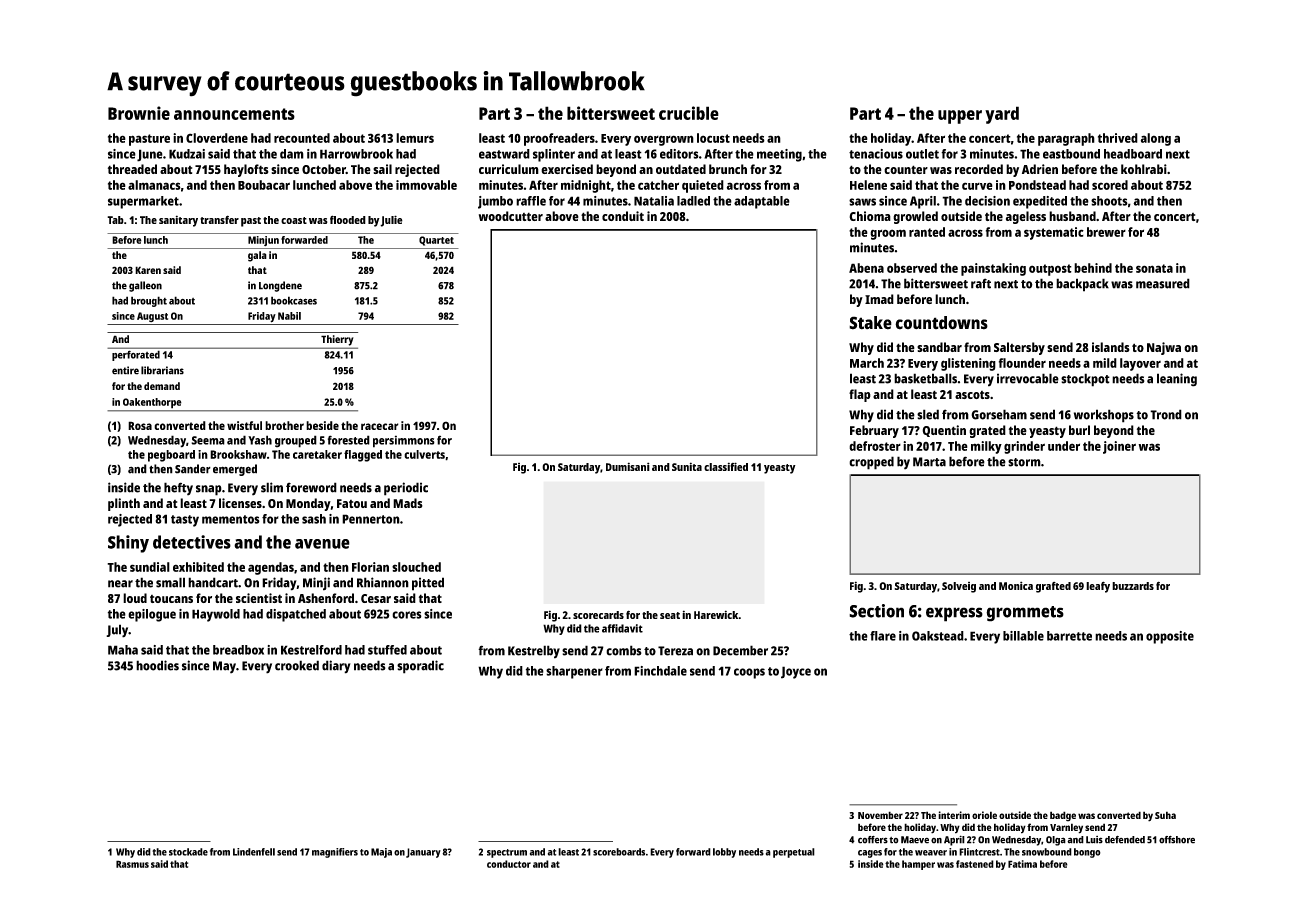  Describe the element at coordinates (1165, 815) in the screenshot. I see `Suha` at that location.
